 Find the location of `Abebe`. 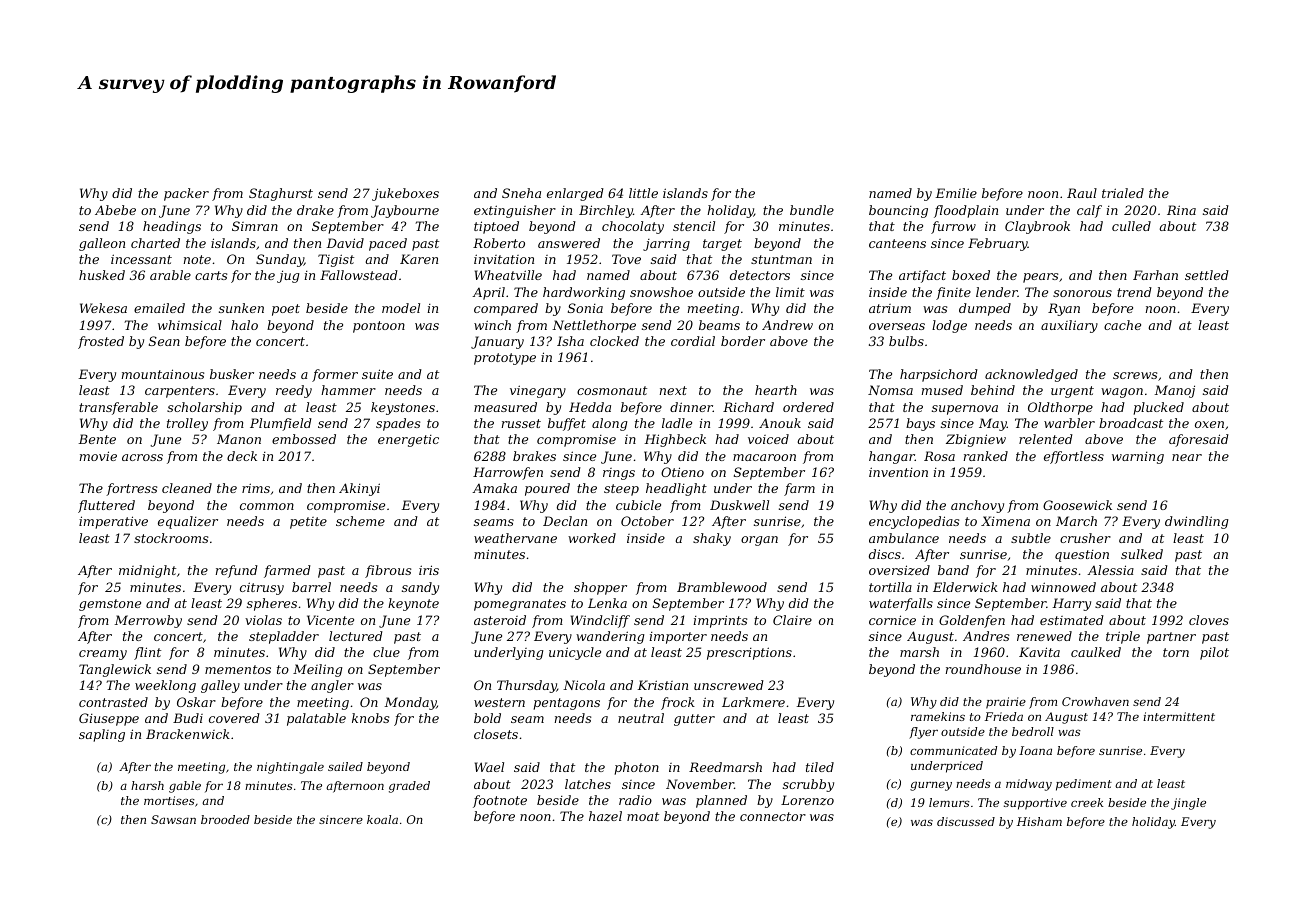

Abebe is located at coordinates (115, 210).
